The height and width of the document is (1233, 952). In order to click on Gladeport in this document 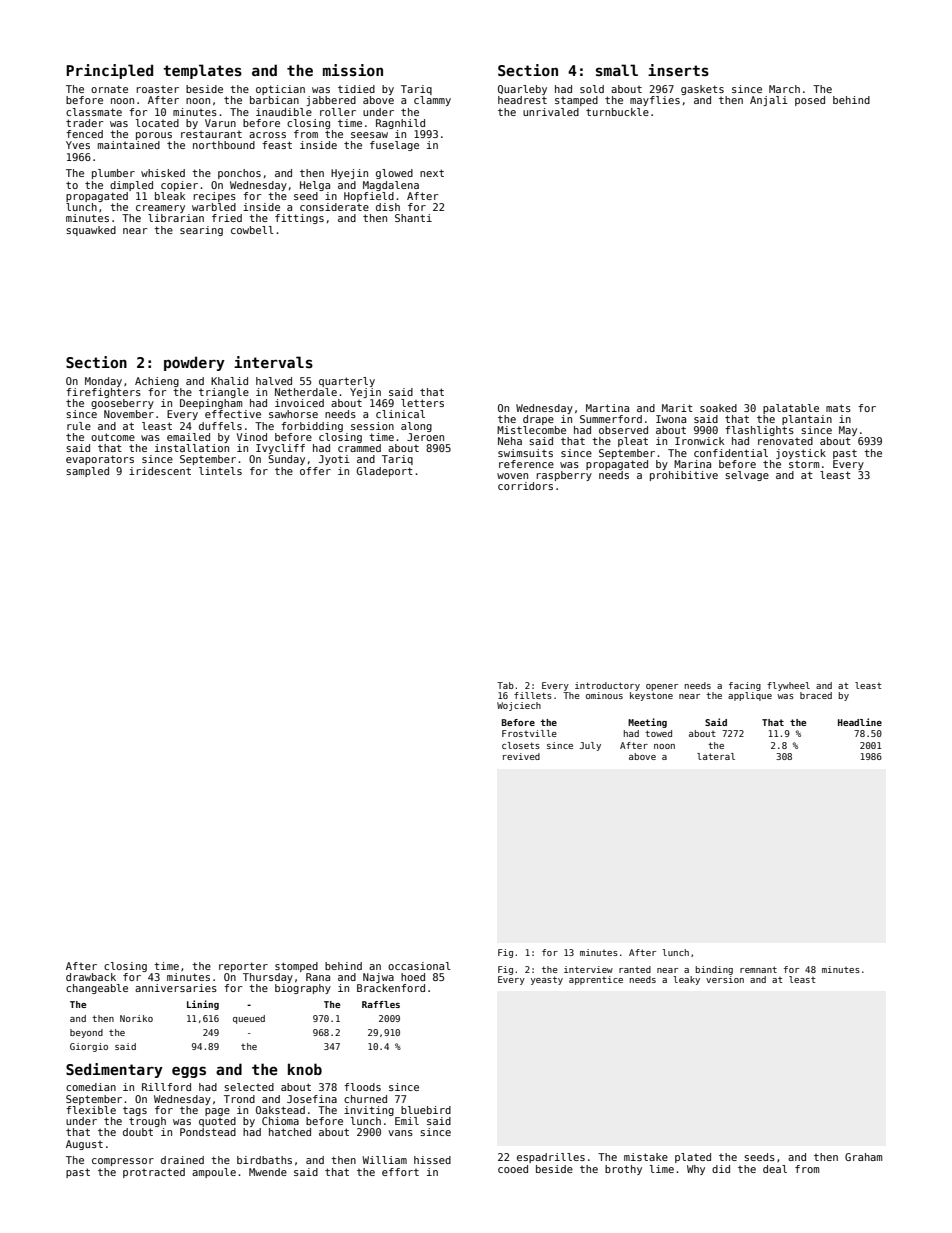, I will do `click(385, 472)`.
